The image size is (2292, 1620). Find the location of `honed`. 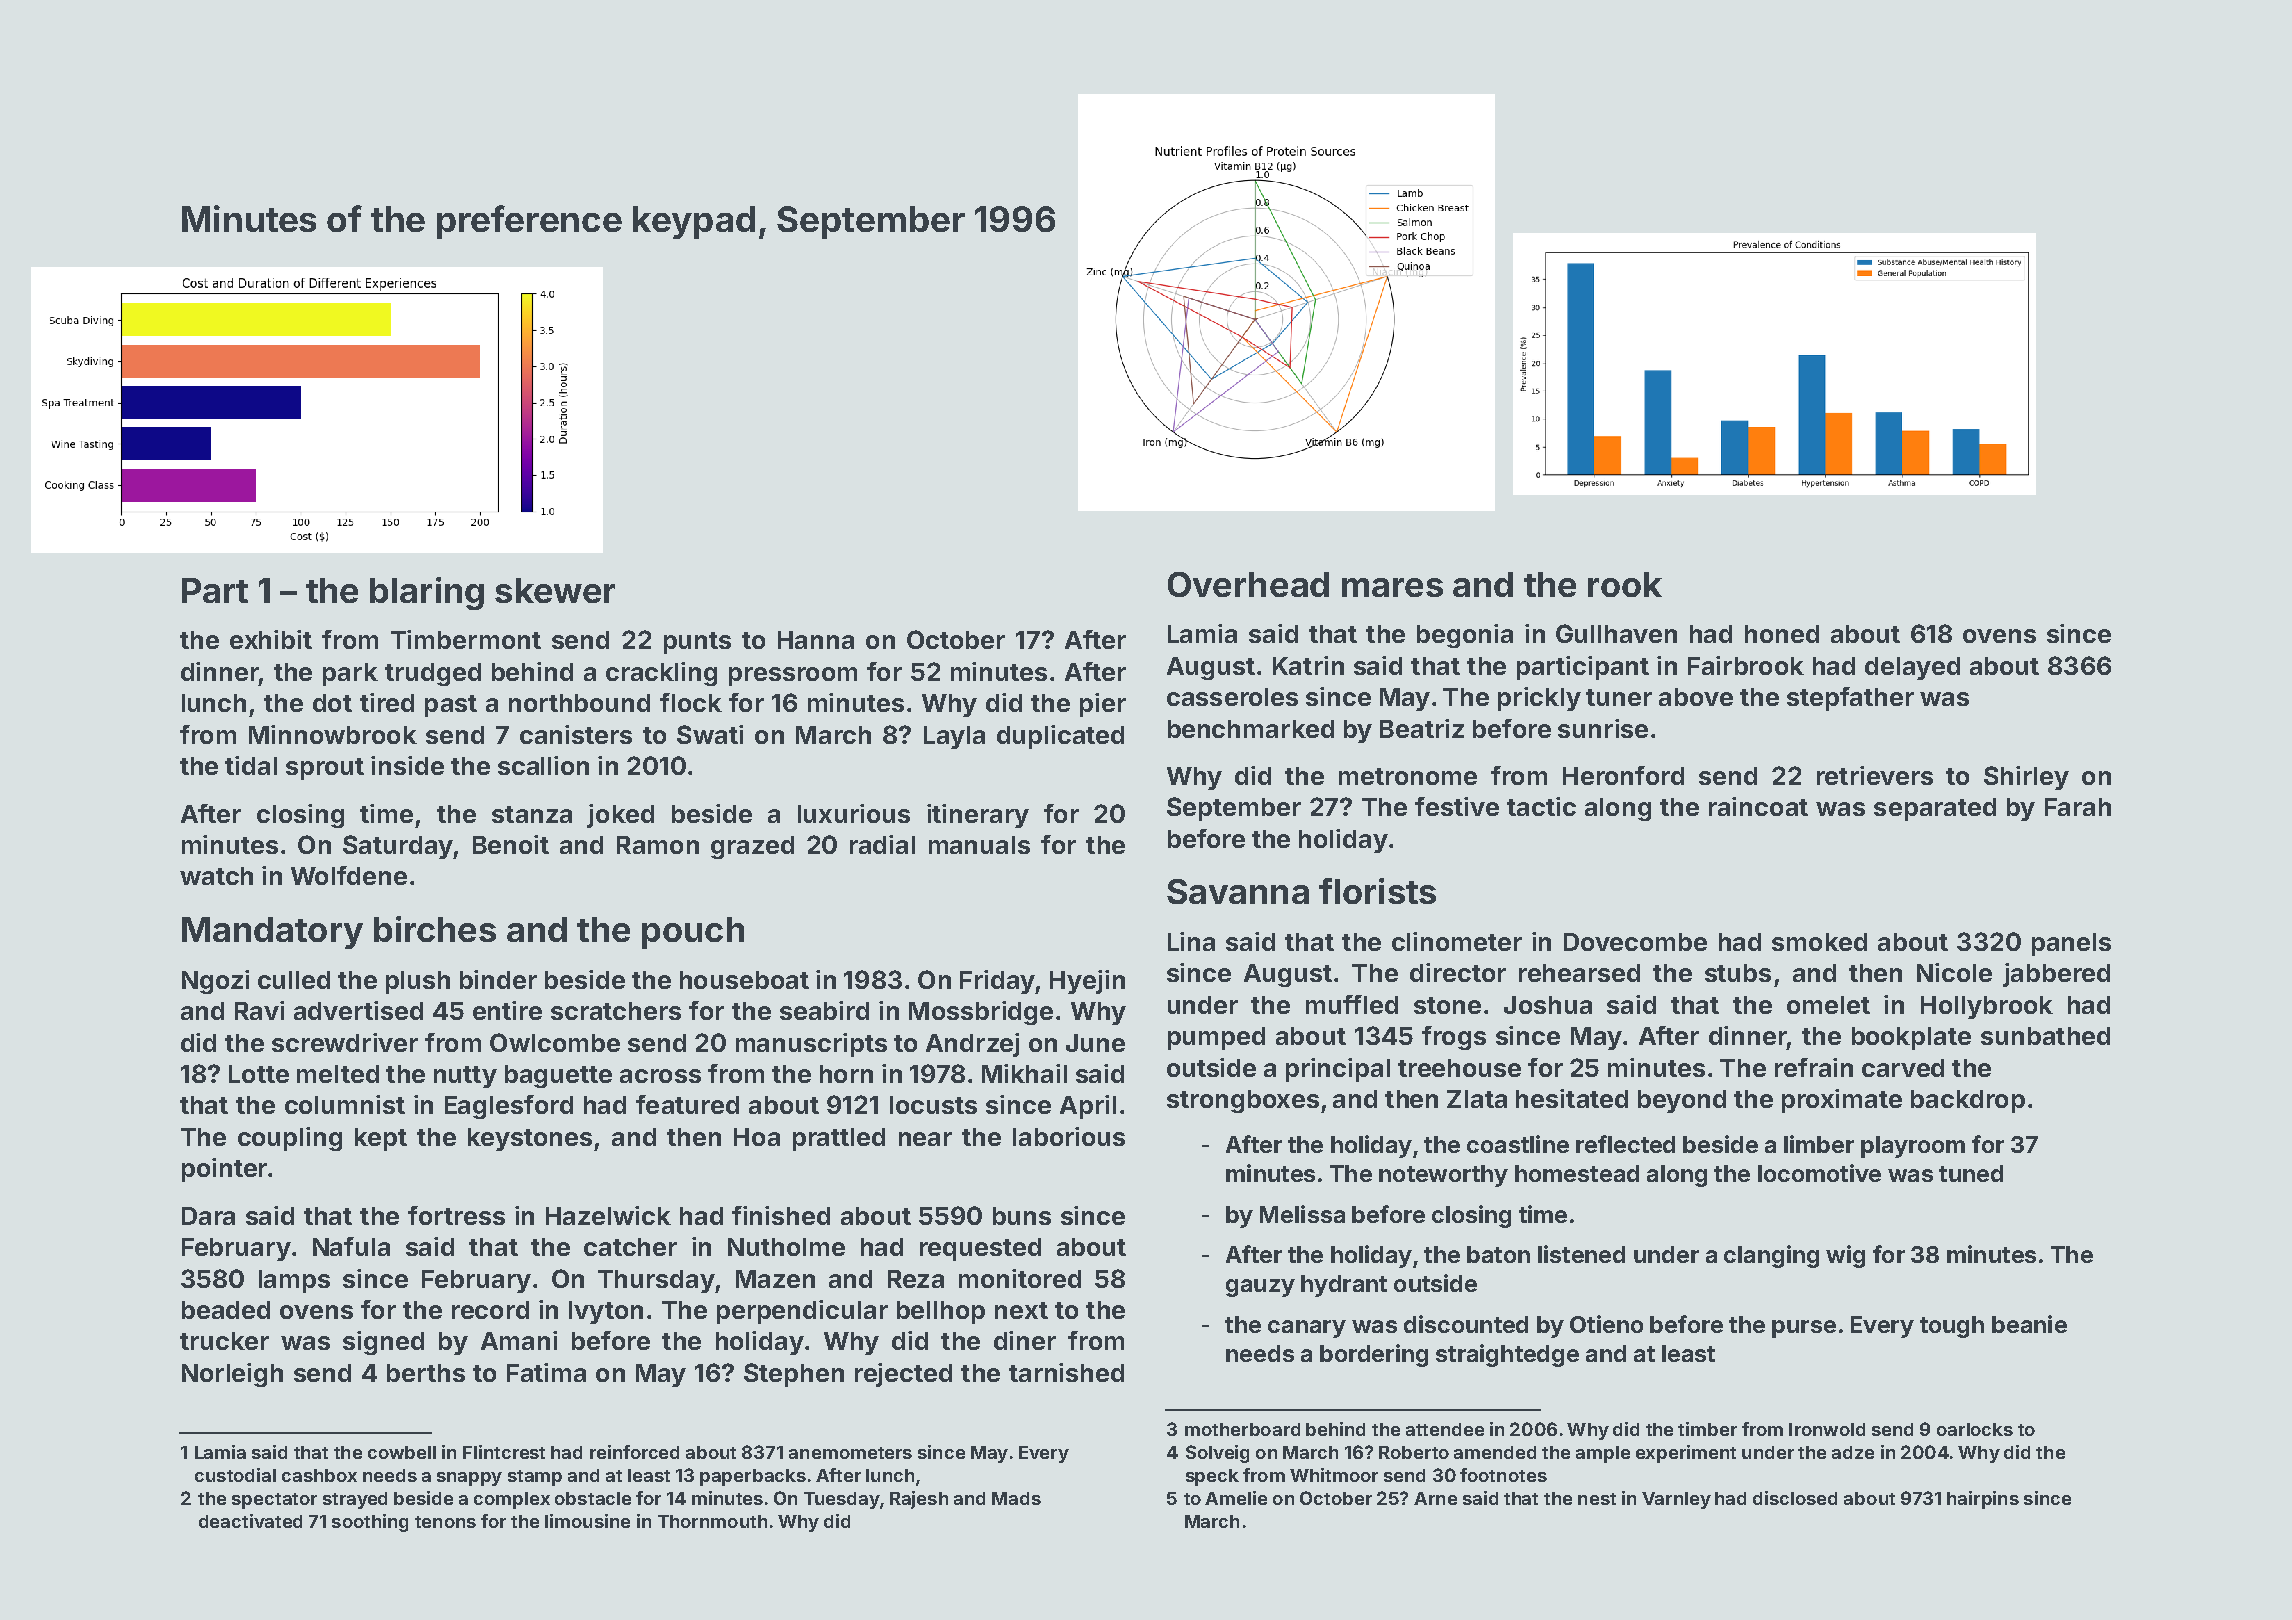

honed is located at coordinates (1782, 634).
